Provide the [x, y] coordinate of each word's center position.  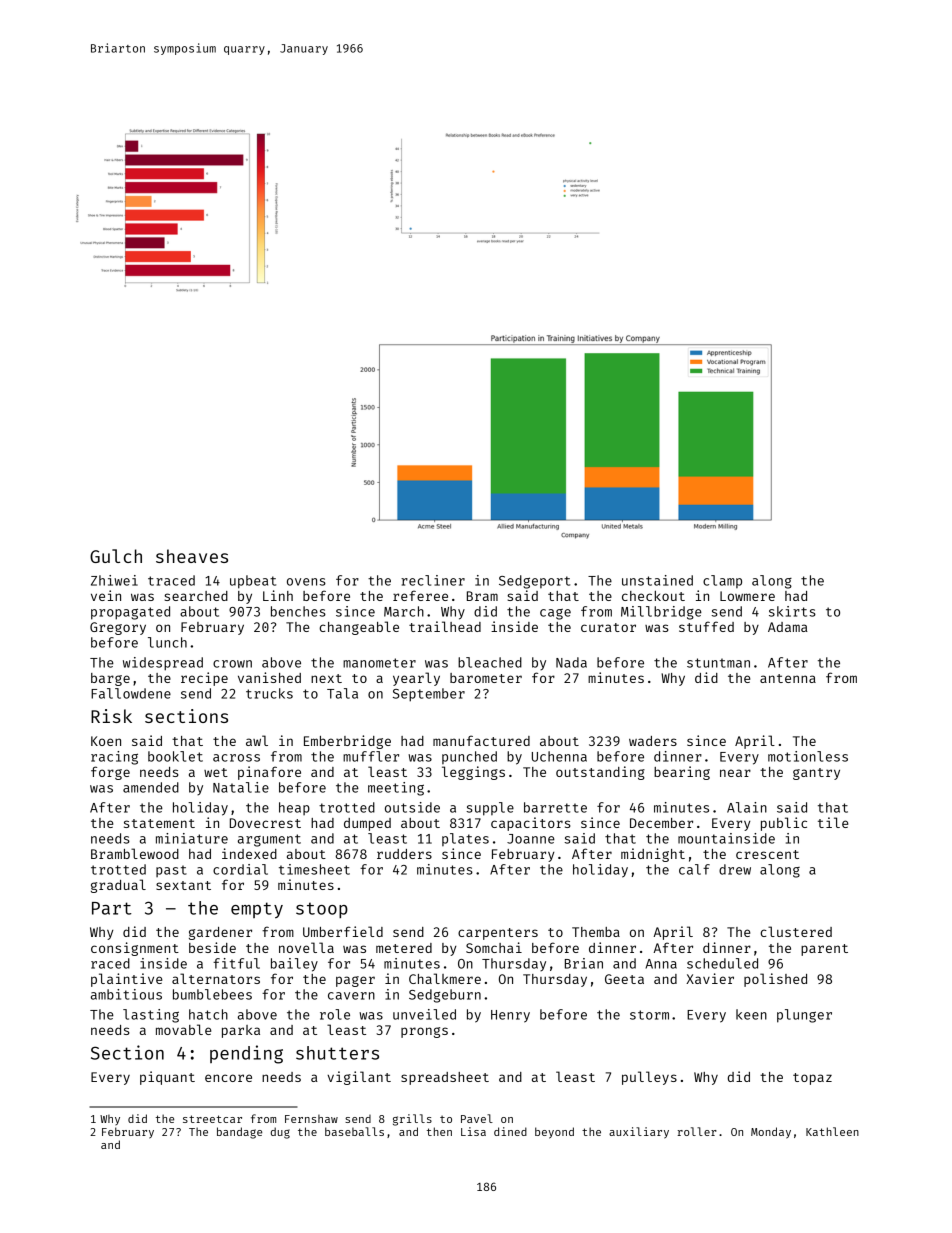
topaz [812, 1079]
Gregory [118, 628]
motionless [808, 756]
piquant [167, 1078]
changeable [359, 628]
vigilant [359, 1078]
